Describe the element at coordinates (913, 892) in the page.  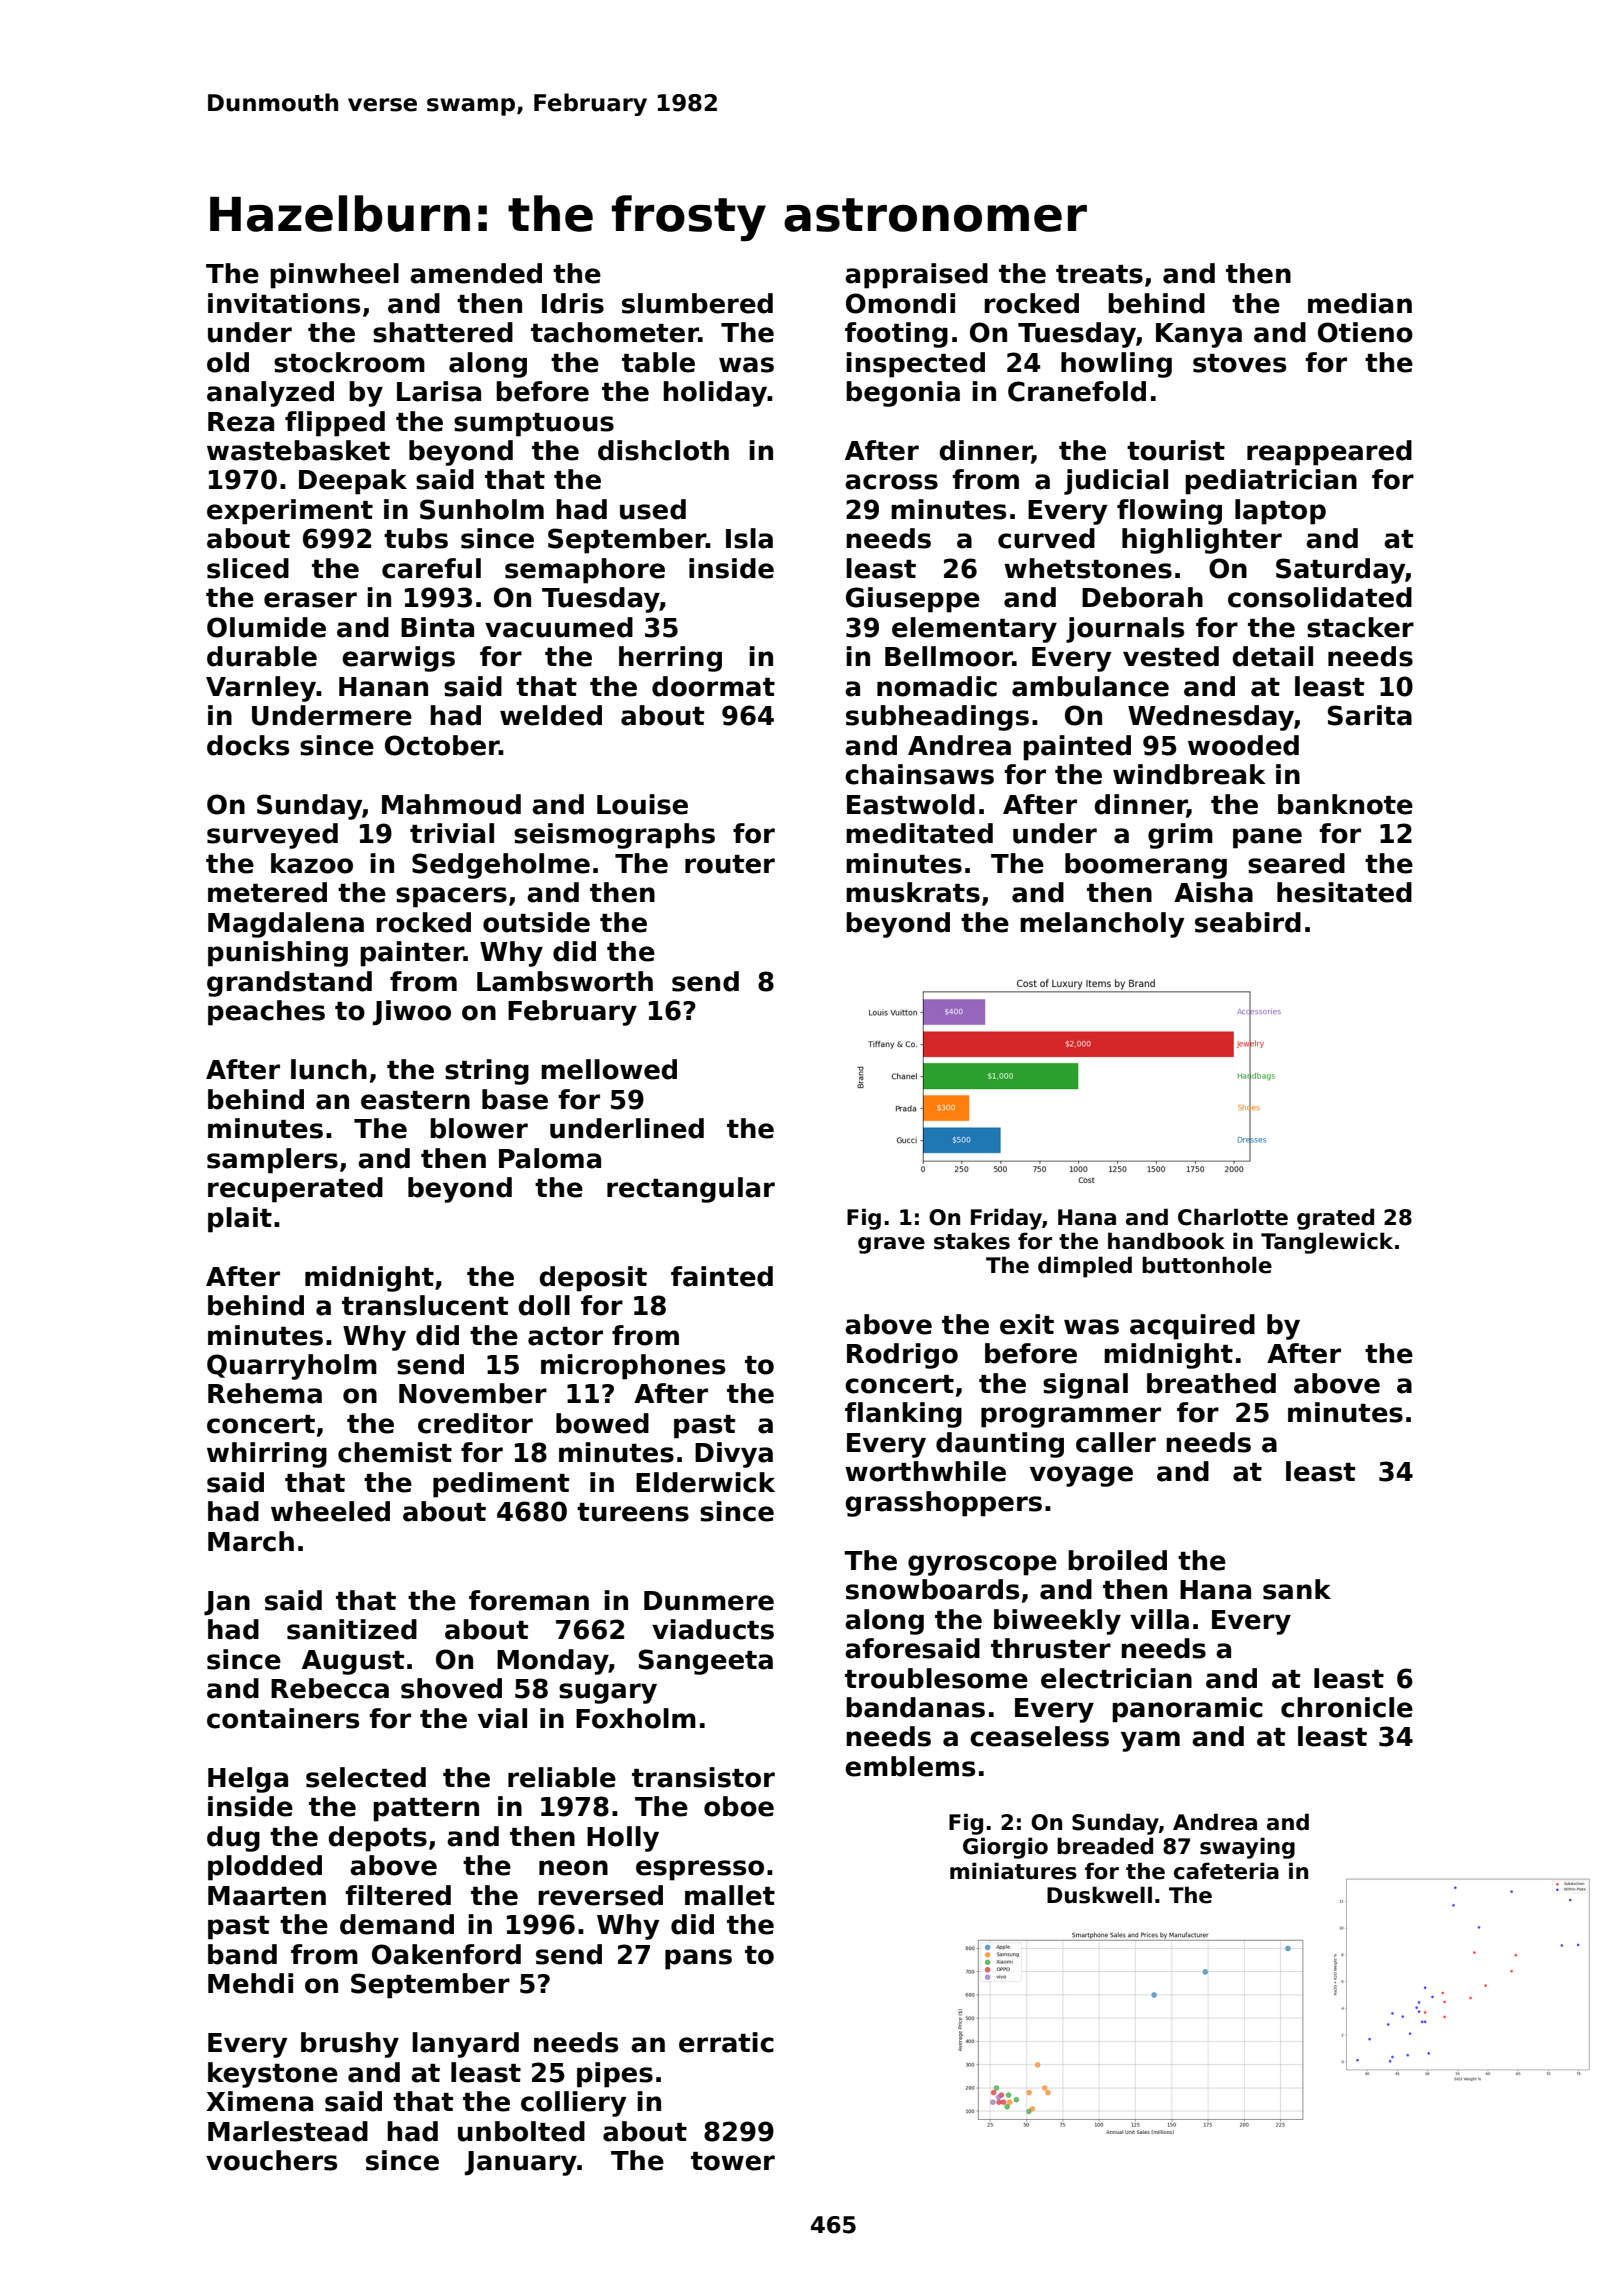
I see `muskrats` at that location.
